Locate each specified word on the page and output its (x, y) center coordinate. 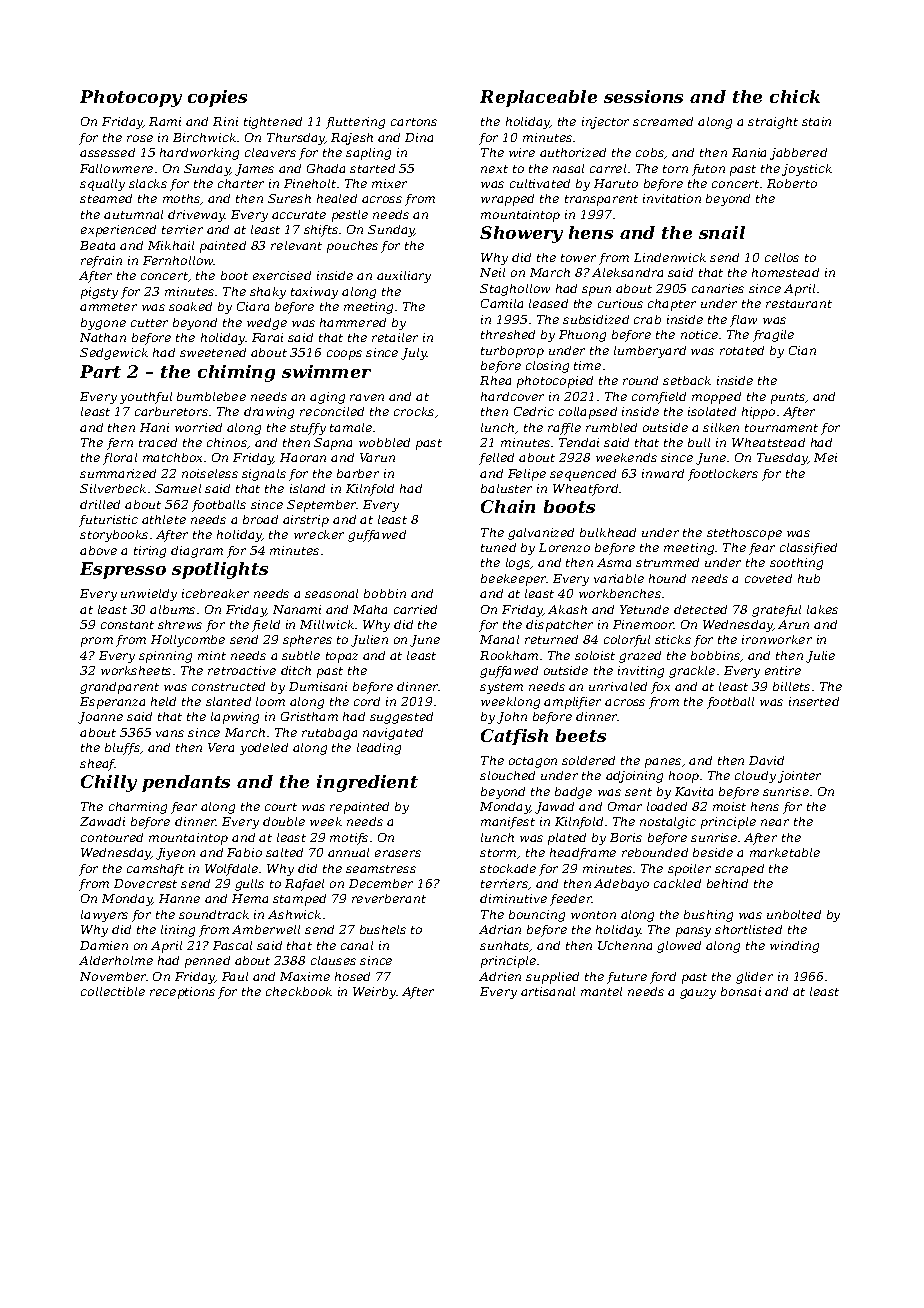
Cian (802, 350)
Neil (492, 272)
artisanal (548, 991)
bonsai (741, 991)
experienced (118, 231)
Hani (154, 427)
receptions (182, 993)
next (494, 169)
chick (795, 96)
